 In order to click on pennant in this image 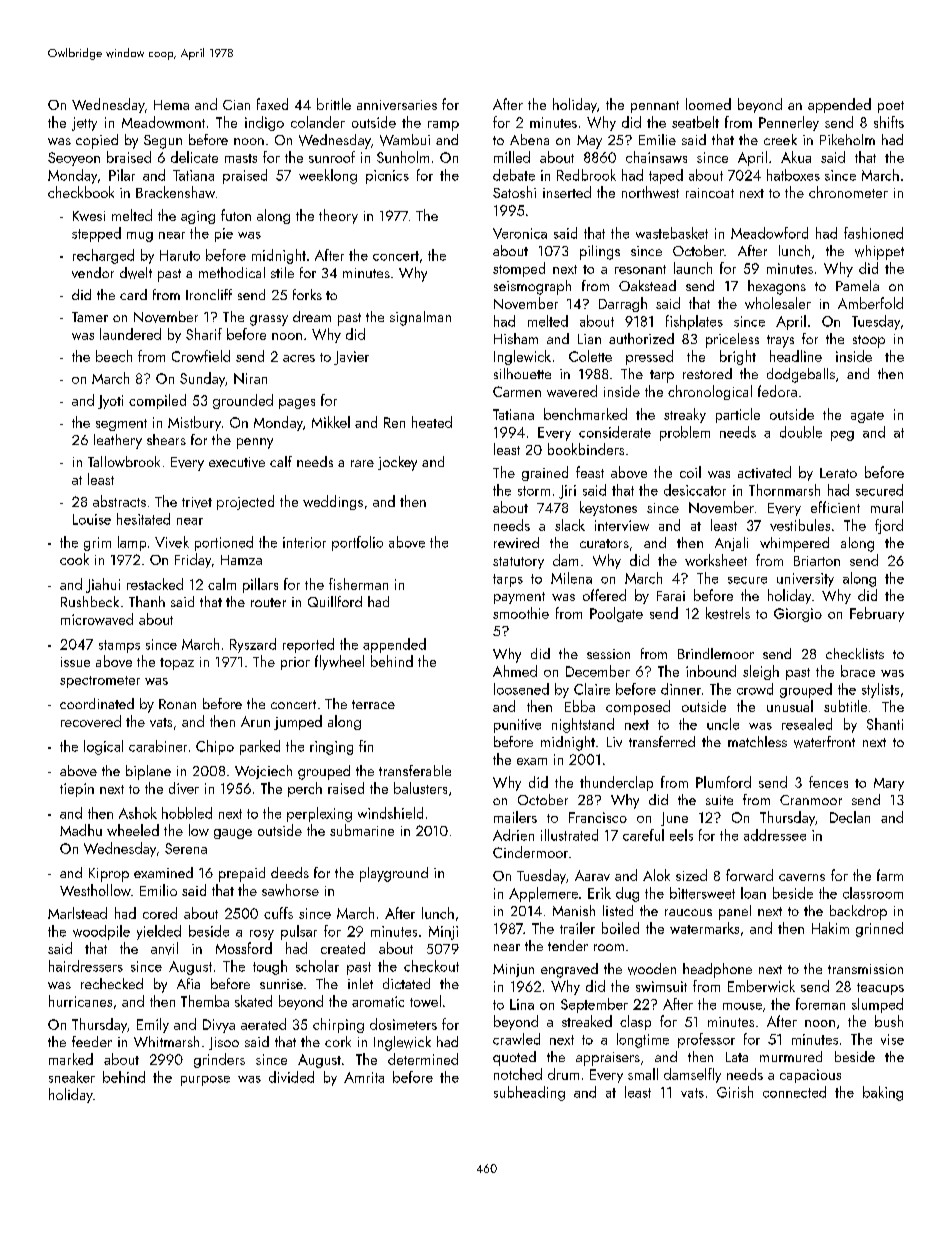, I will do `click(655, 107)`.
